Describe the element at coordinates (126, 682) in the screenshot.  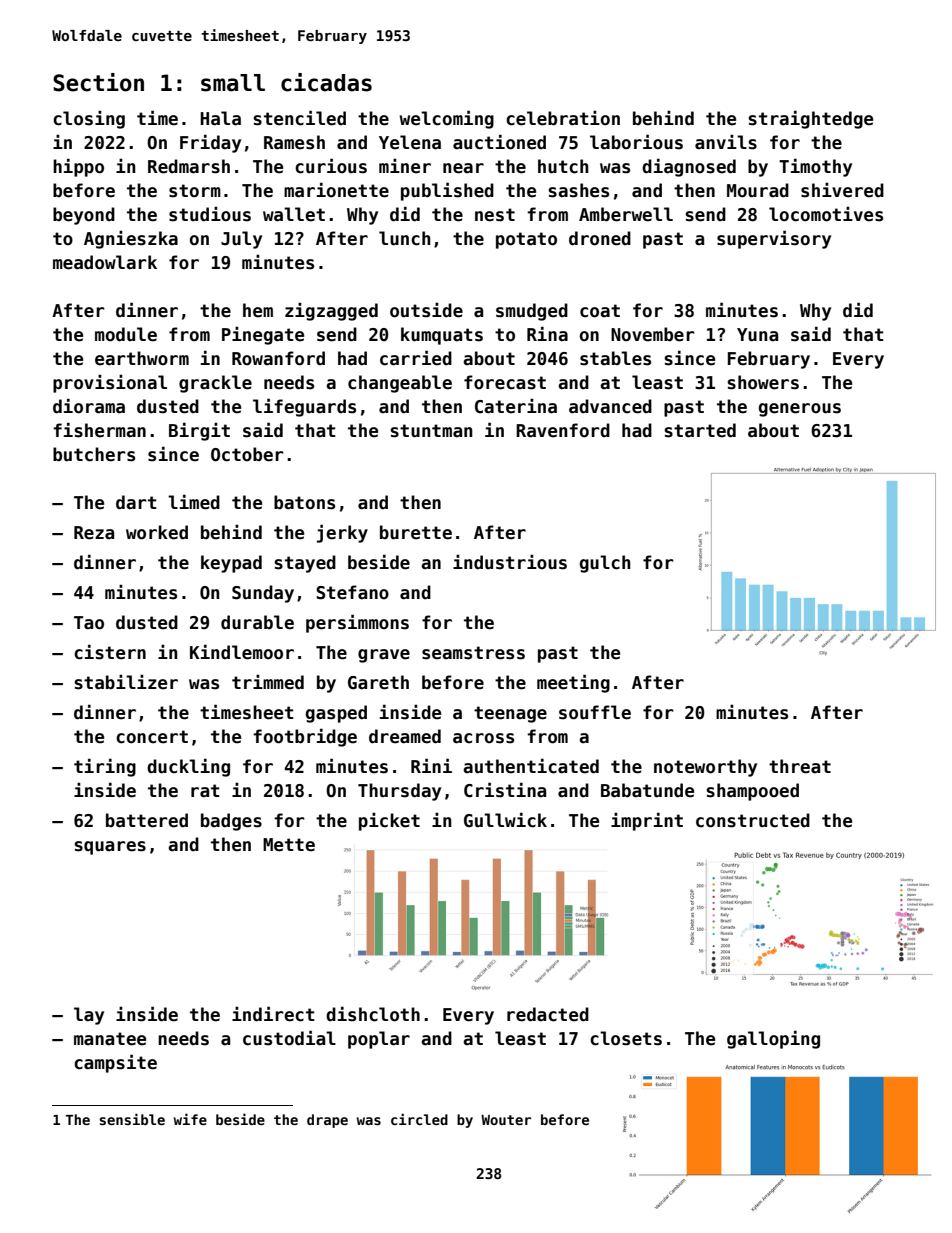
I see `stabilizer` at that location.
